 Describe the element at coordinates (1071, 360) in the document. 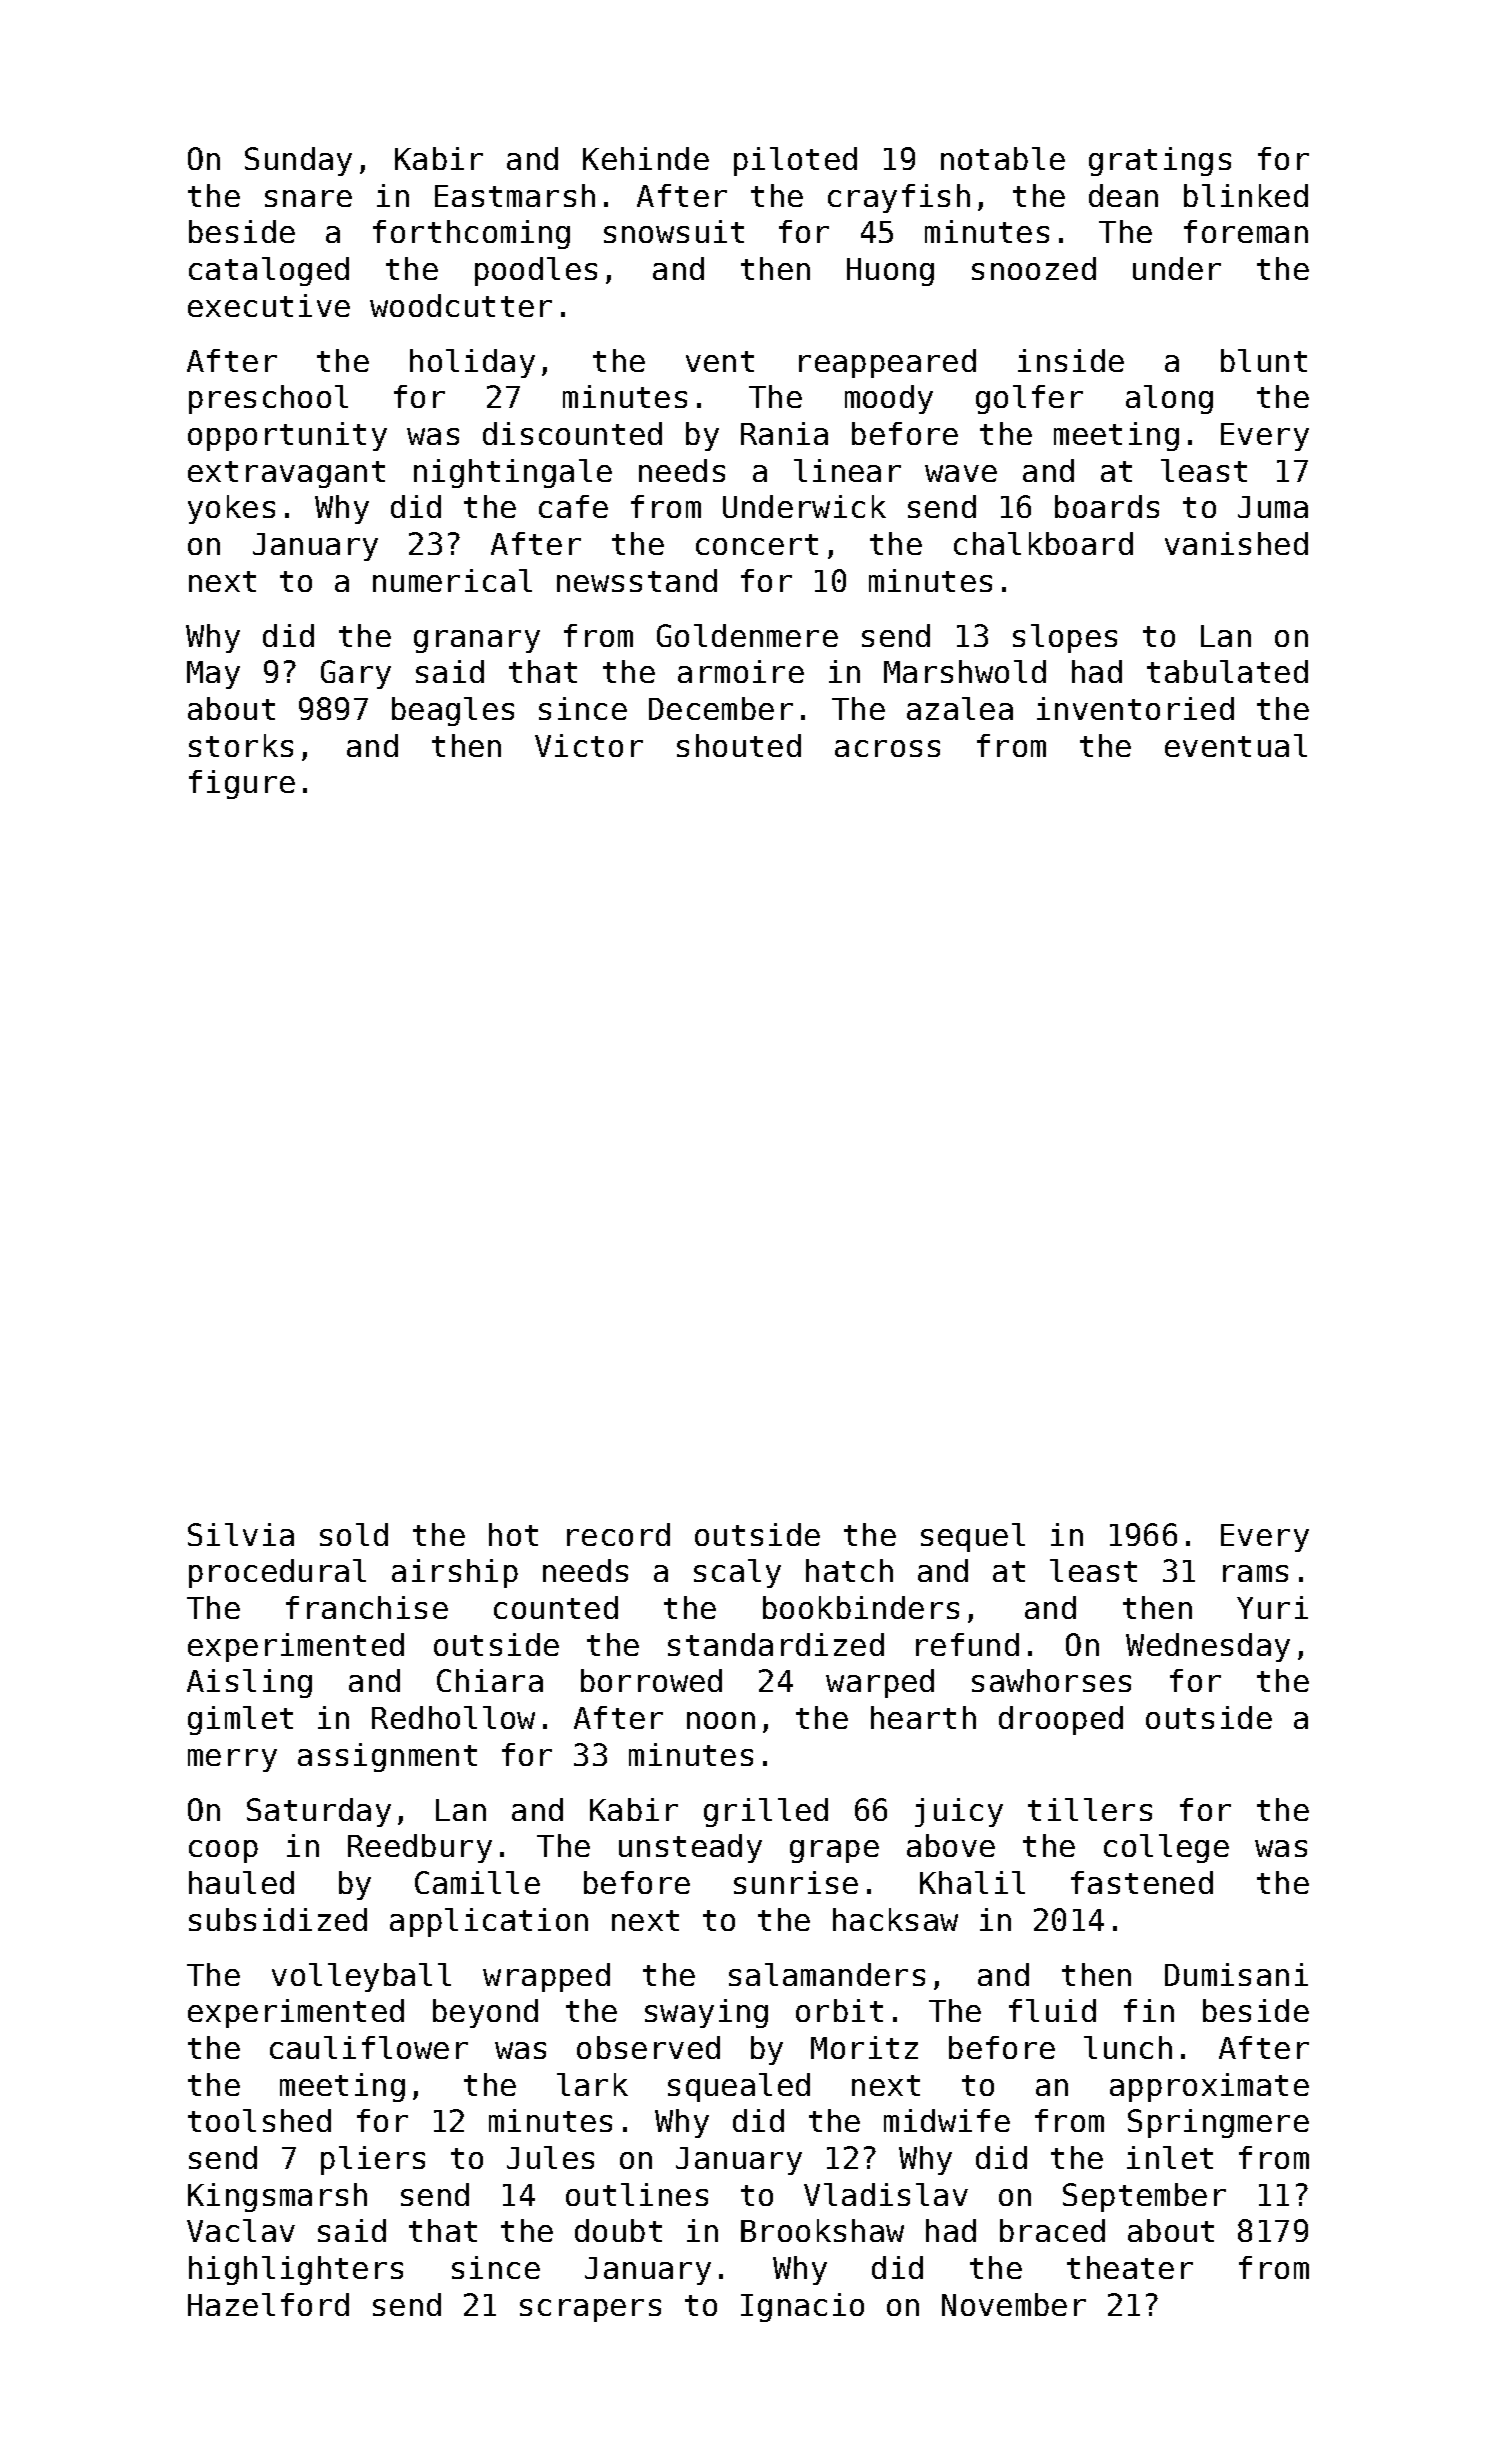

I see `inside` at that location.
